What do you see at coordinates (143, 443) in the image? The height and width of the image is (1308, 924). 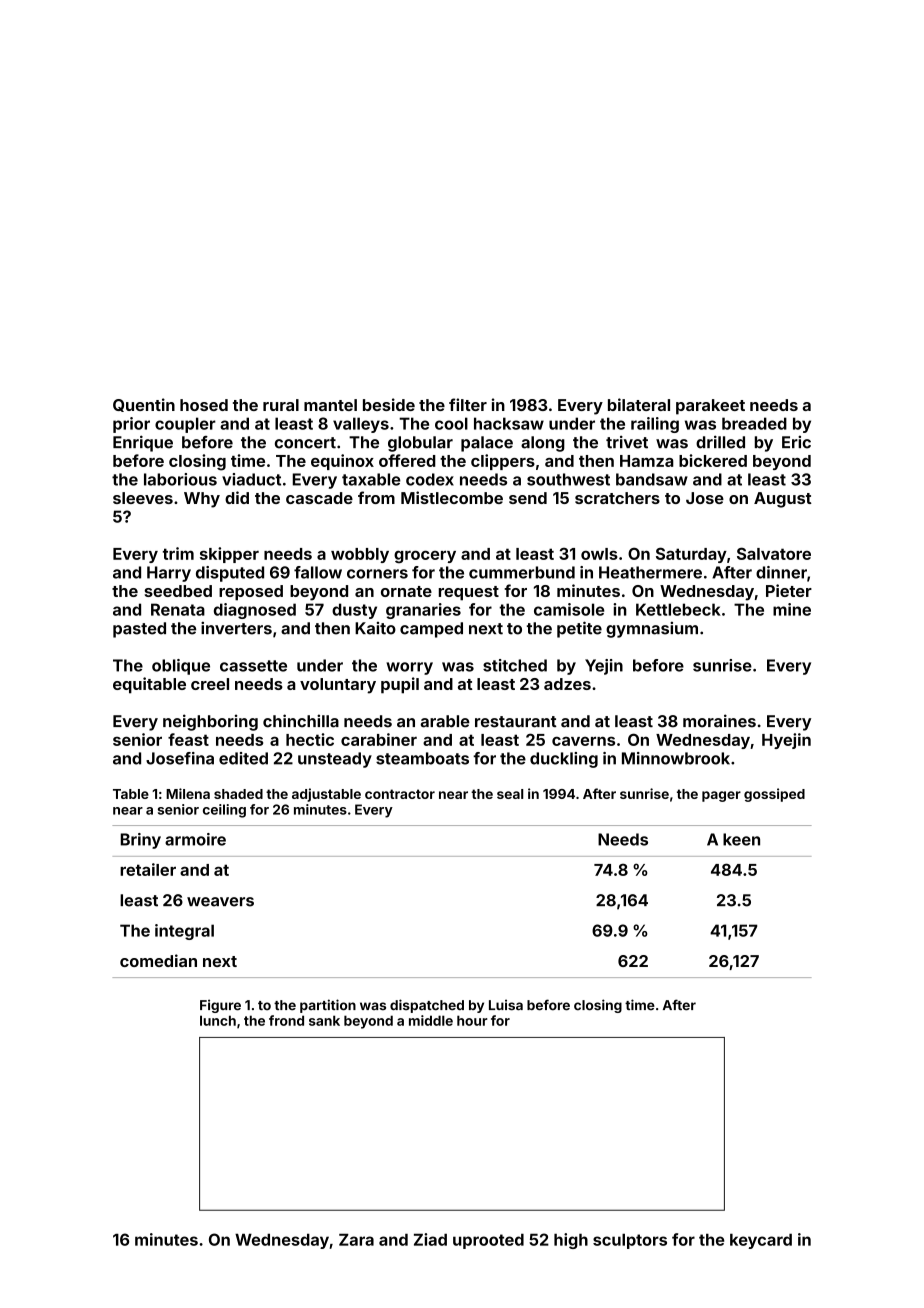 I see `Enrique` at bounding box center [143, 443].
